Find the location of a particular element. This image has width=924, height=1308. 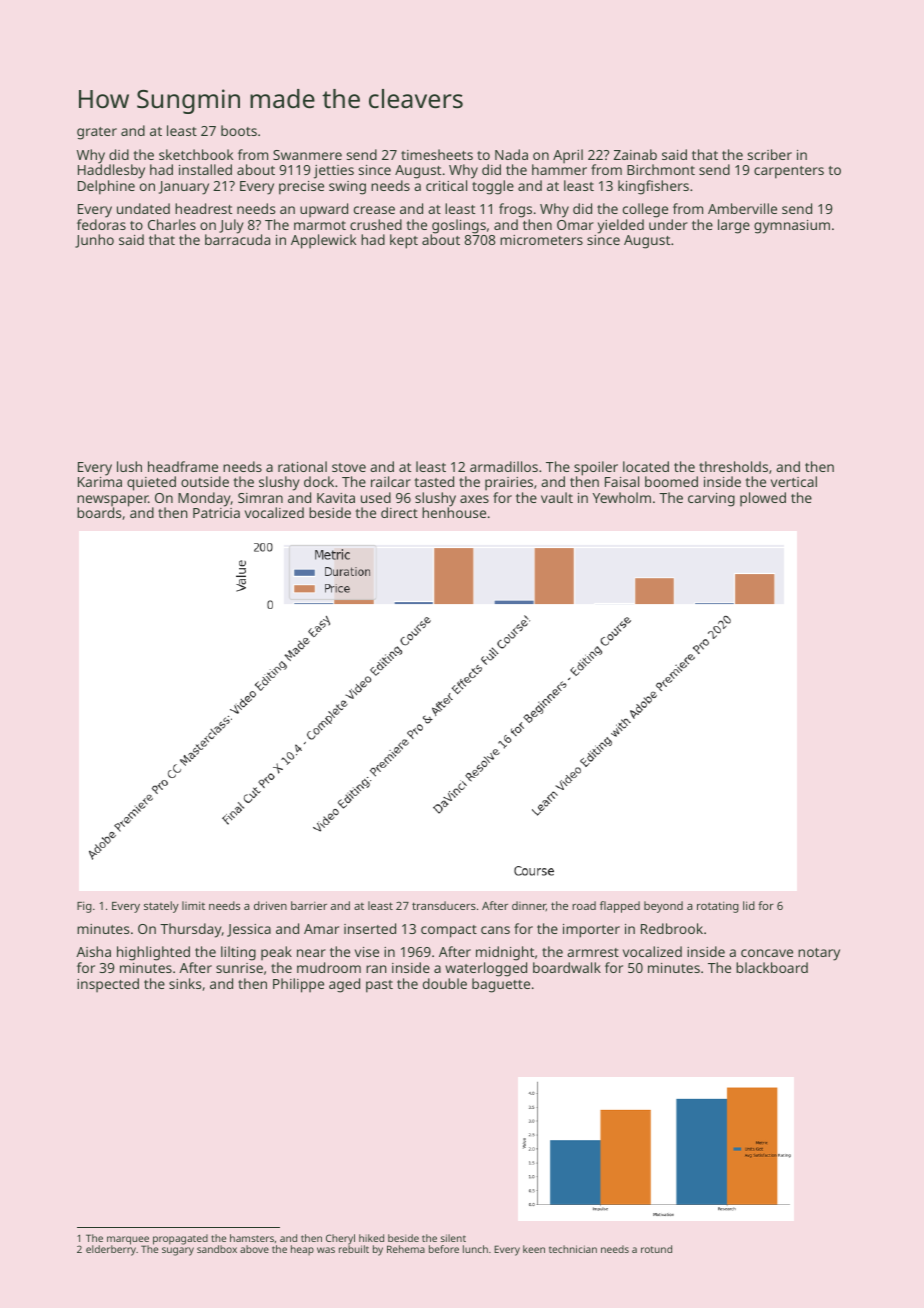

propagated is located at coordinates (180, 1239).
